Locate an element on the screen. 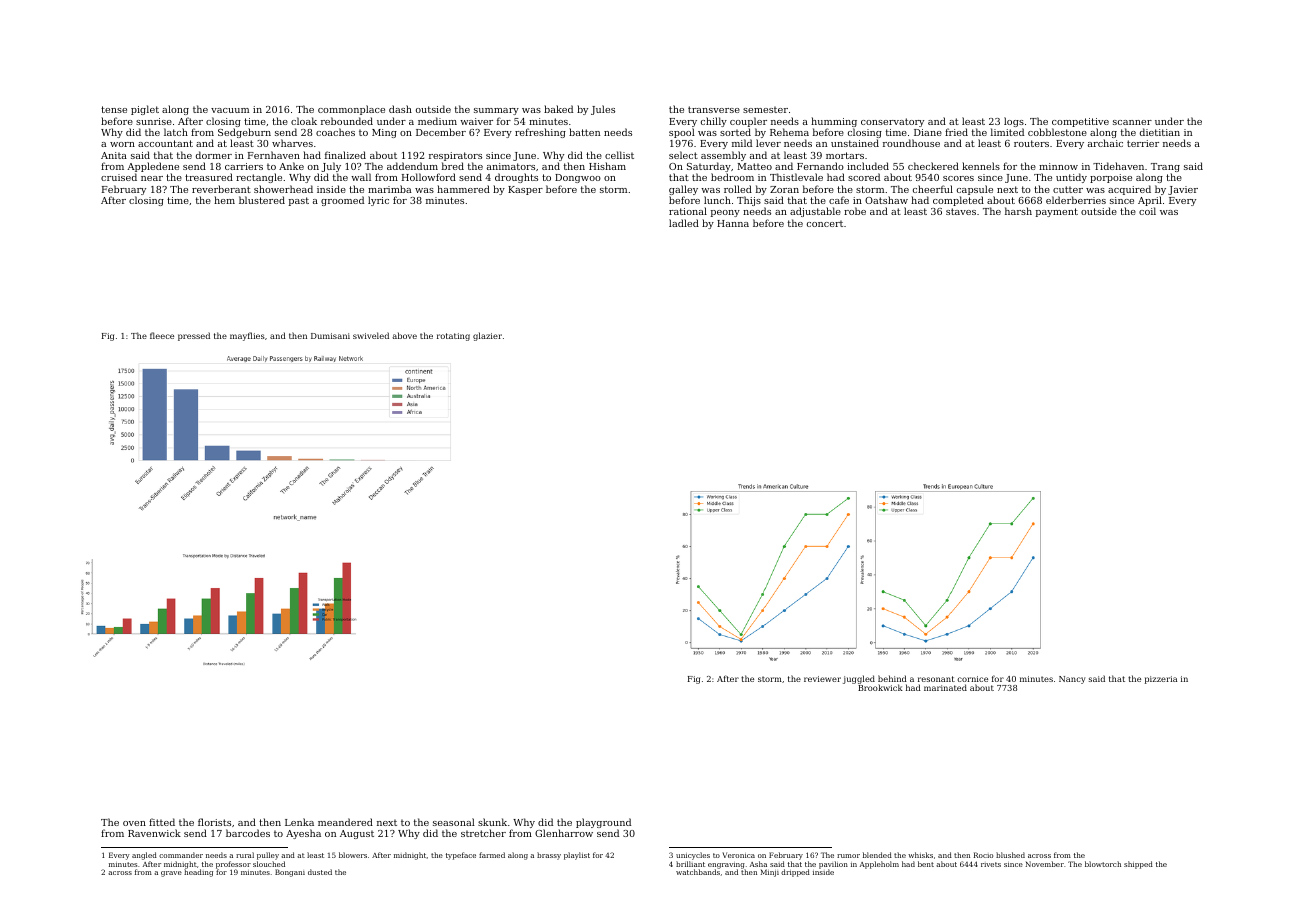 The image size is (1308, 924). ladled is located at coordinates (684, 223).
